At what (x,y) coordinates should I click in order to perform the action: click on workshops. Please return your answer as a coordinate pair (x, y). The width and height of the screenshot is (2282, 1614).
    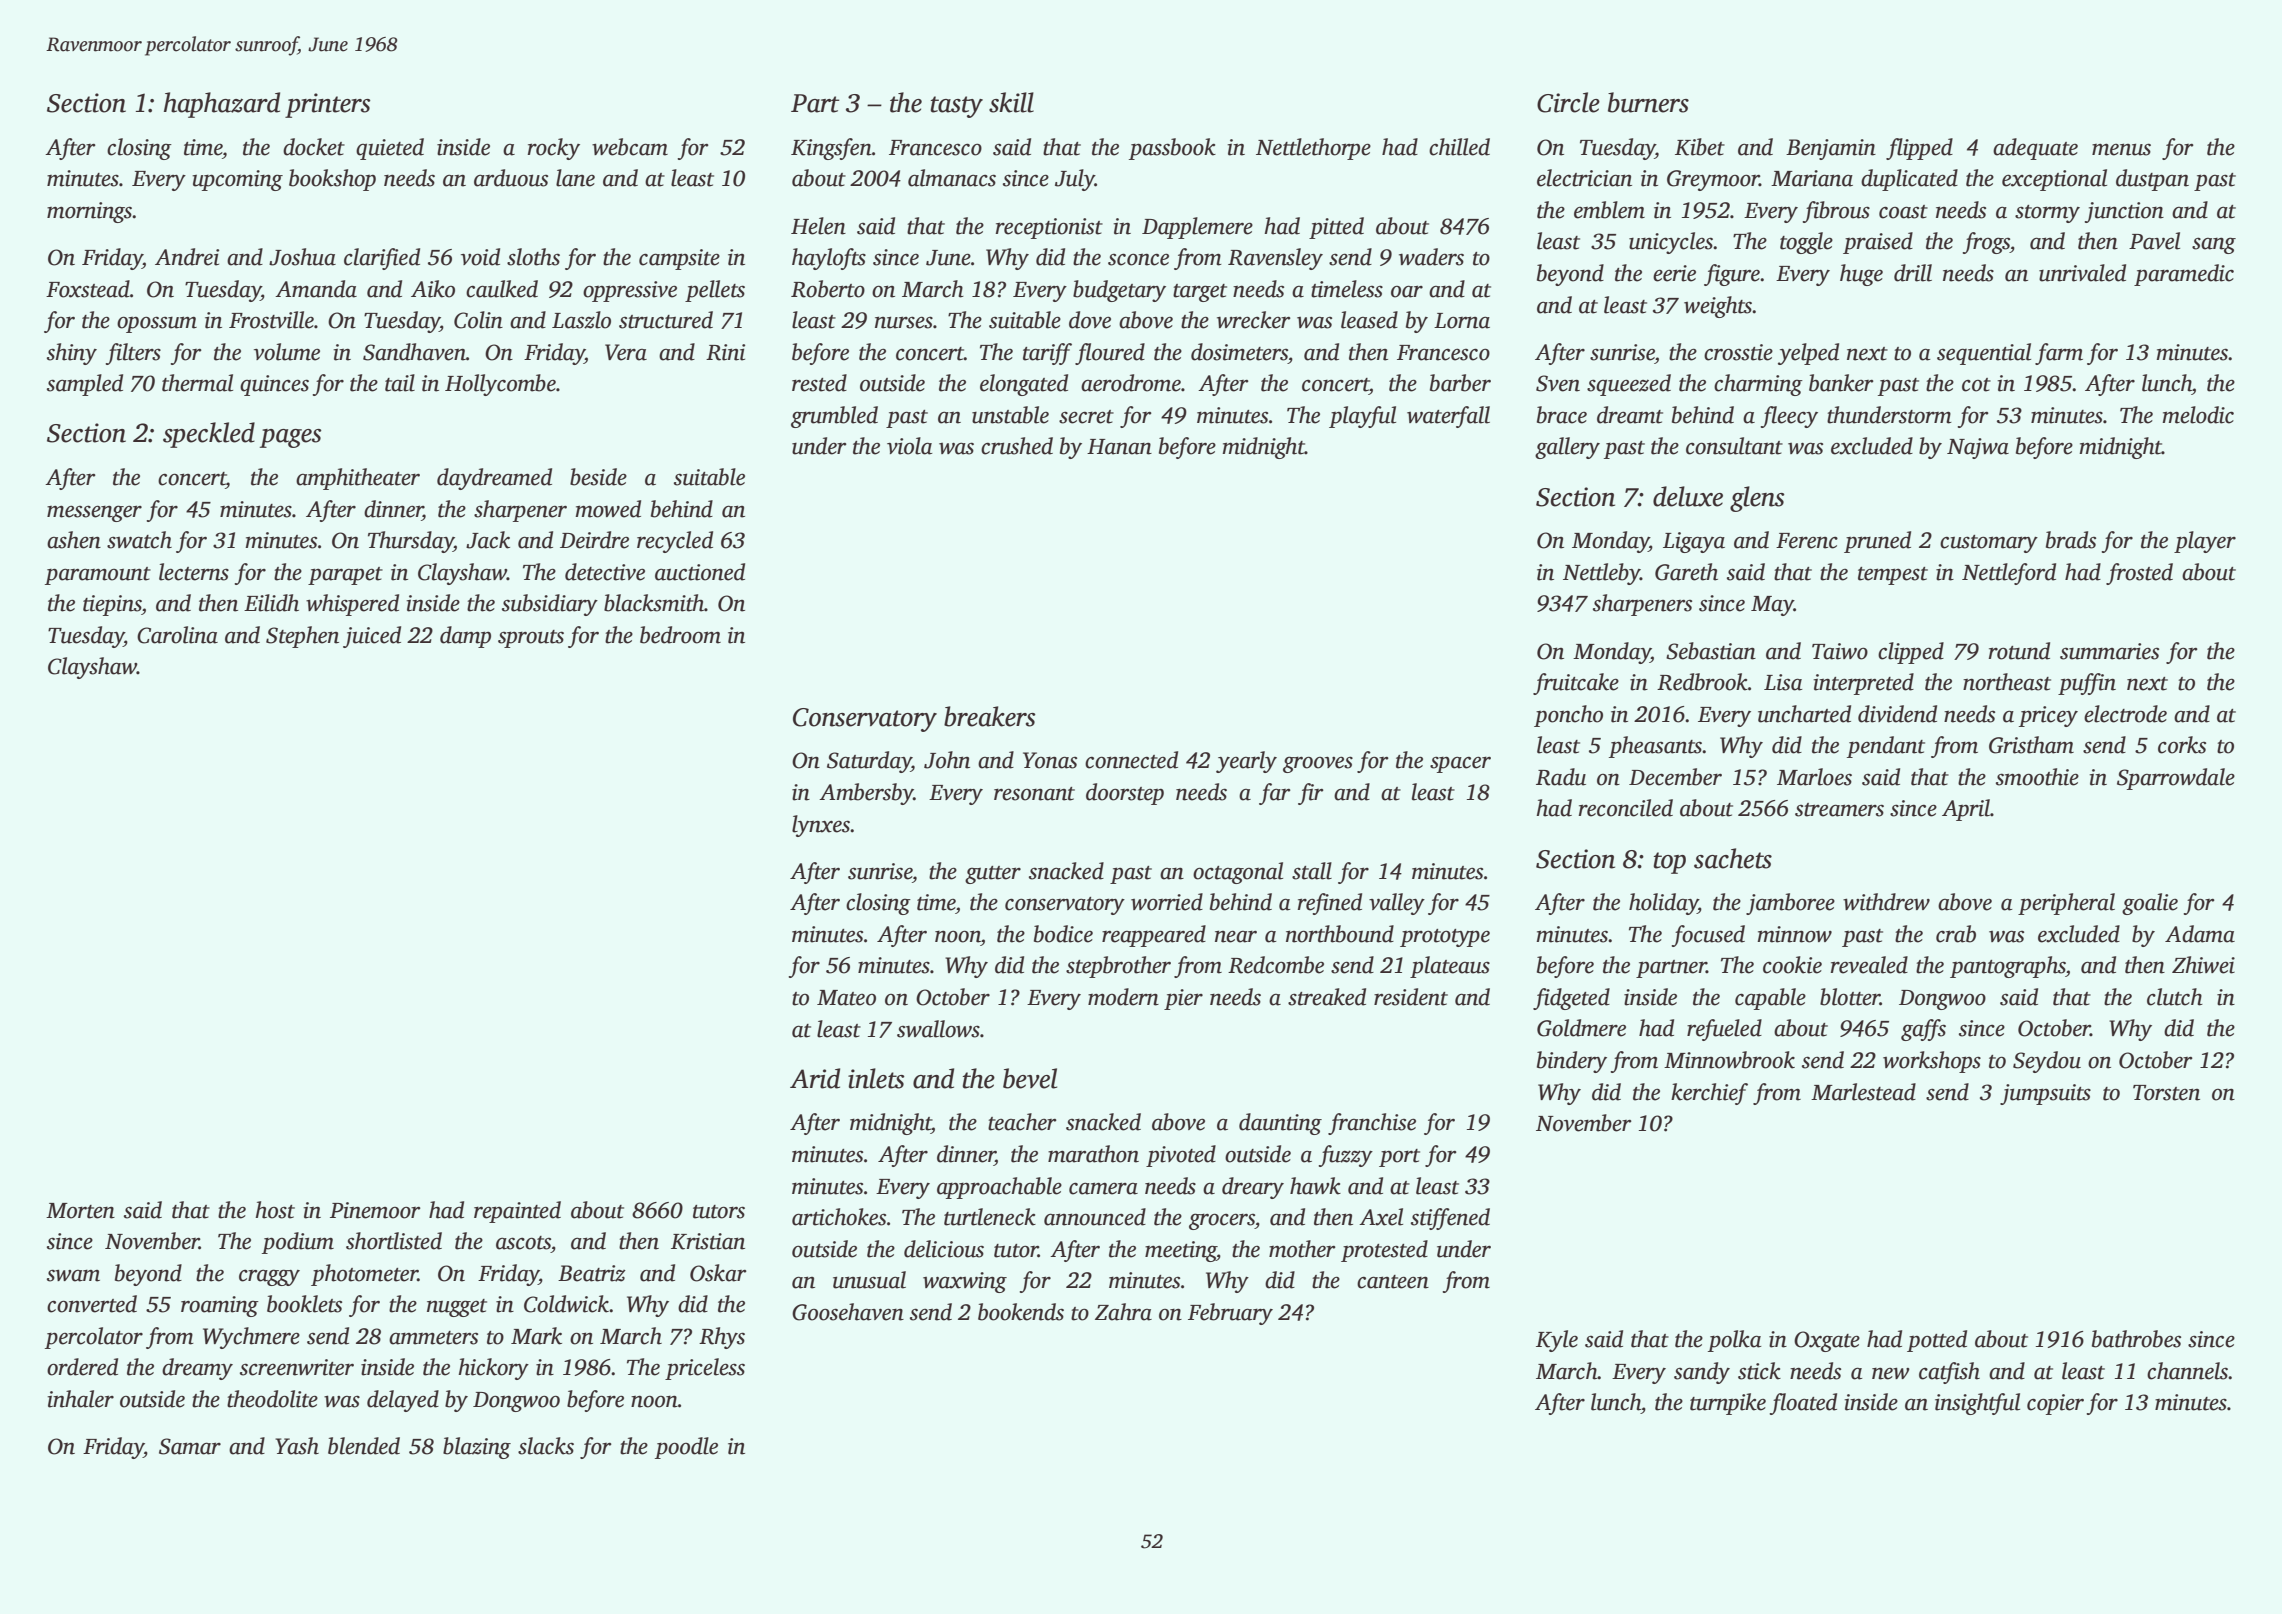
    Looking at the image, I should click on (1932, 1062).
